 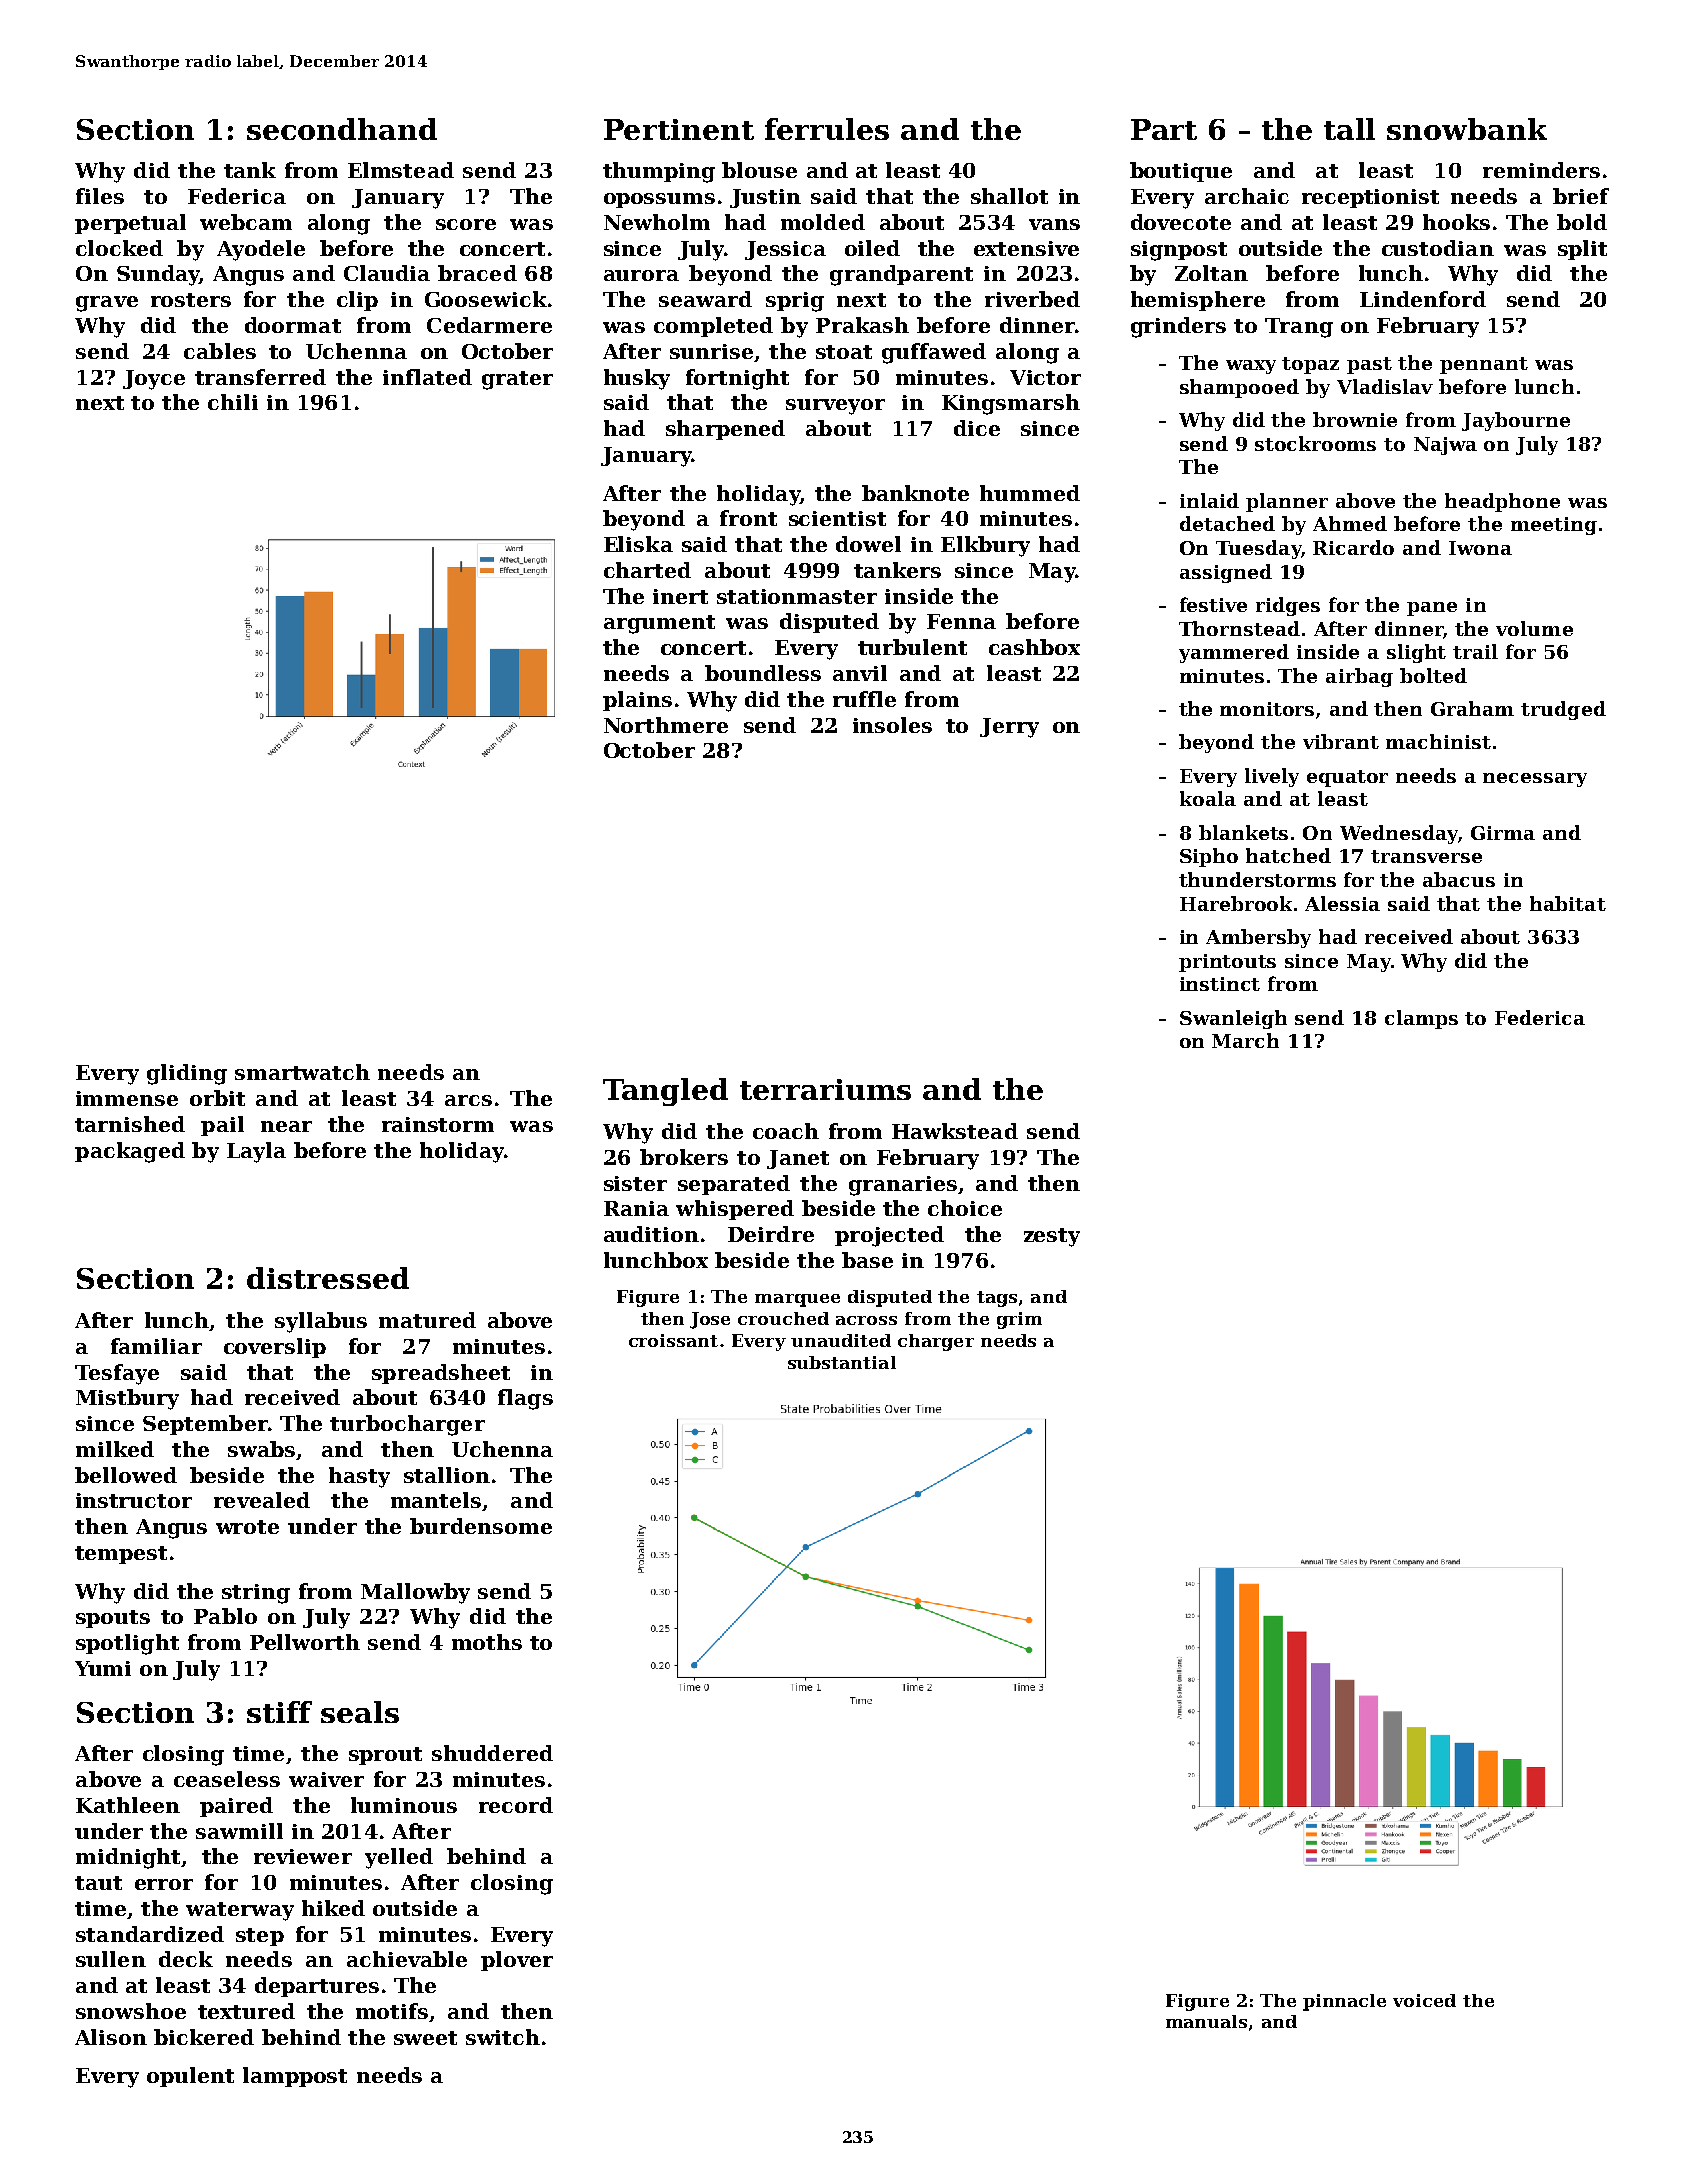 I want to click on moths, so click(x=487, y=1642).
